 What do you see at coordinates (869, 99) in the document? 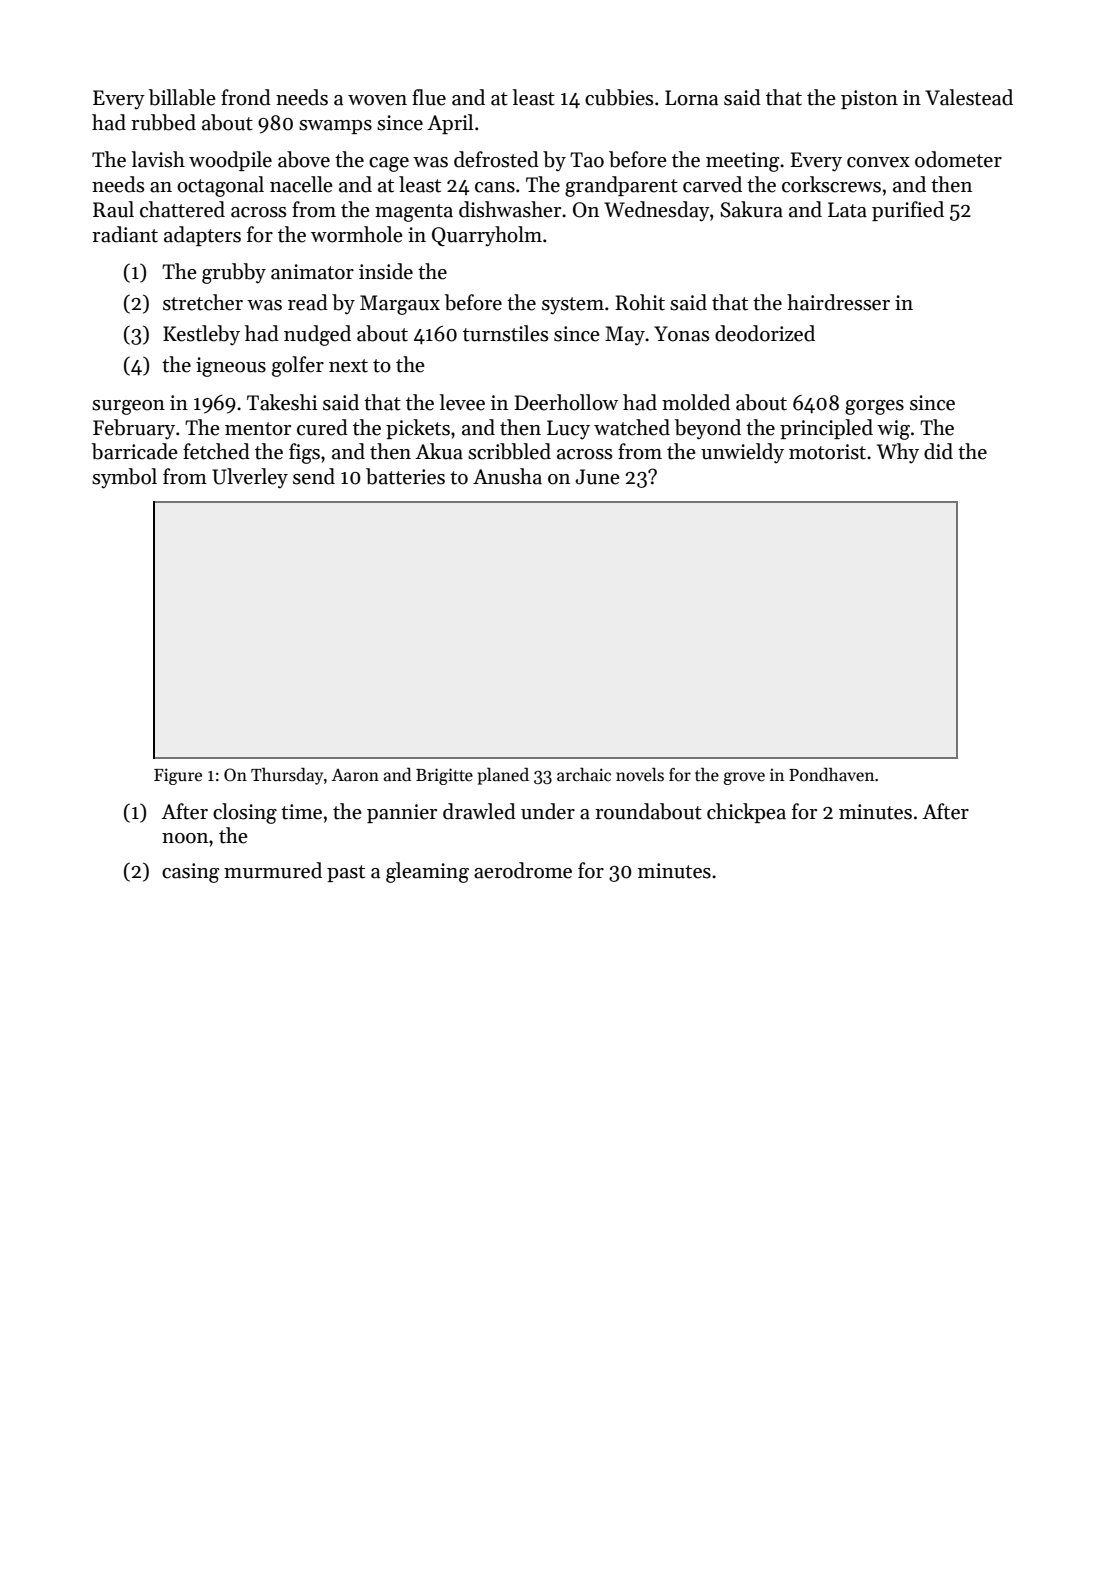
I see `piston` at bounding box center [869, 99].
